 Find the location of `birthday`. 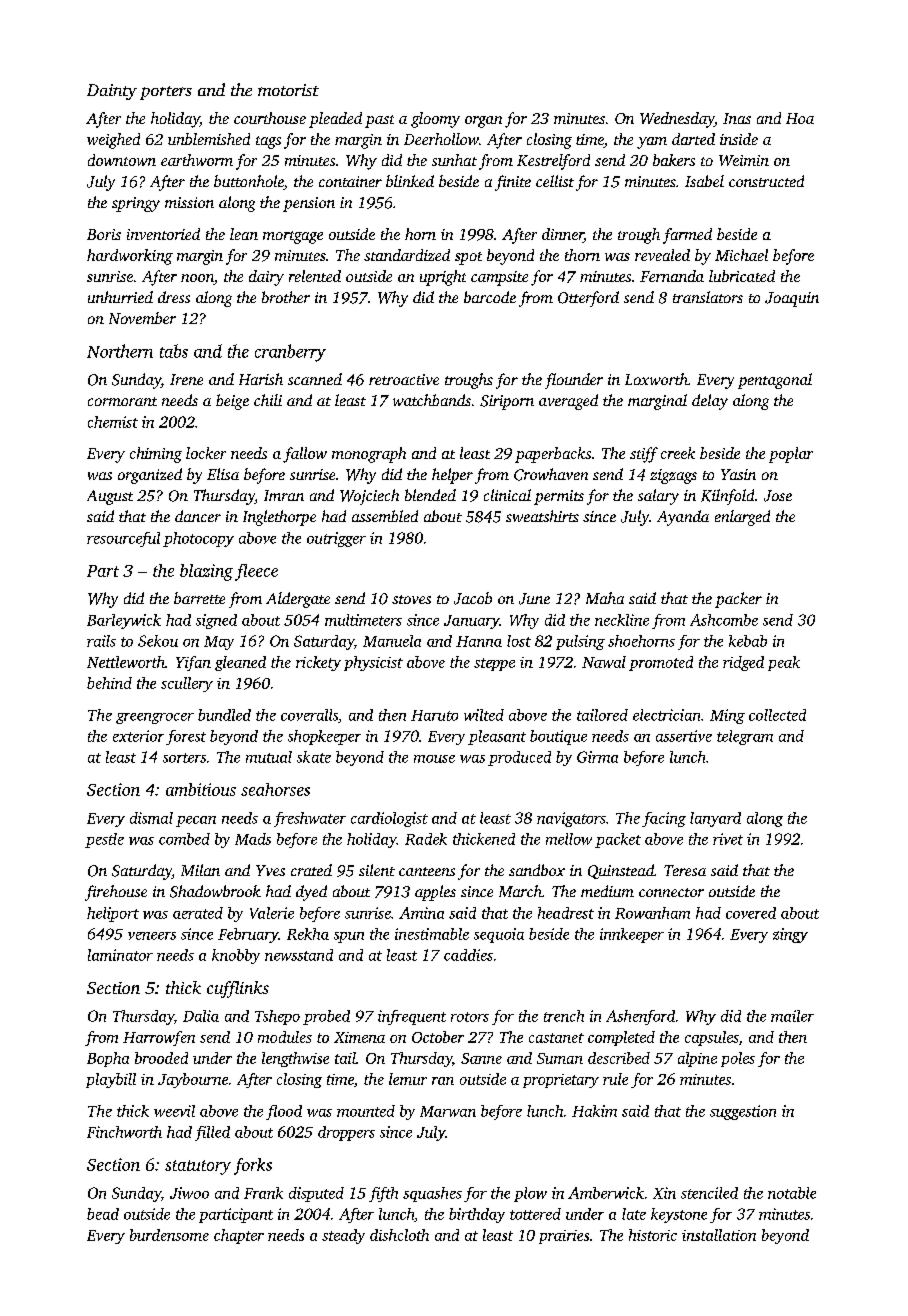

birthday is located at coordinates (477, 1215).
